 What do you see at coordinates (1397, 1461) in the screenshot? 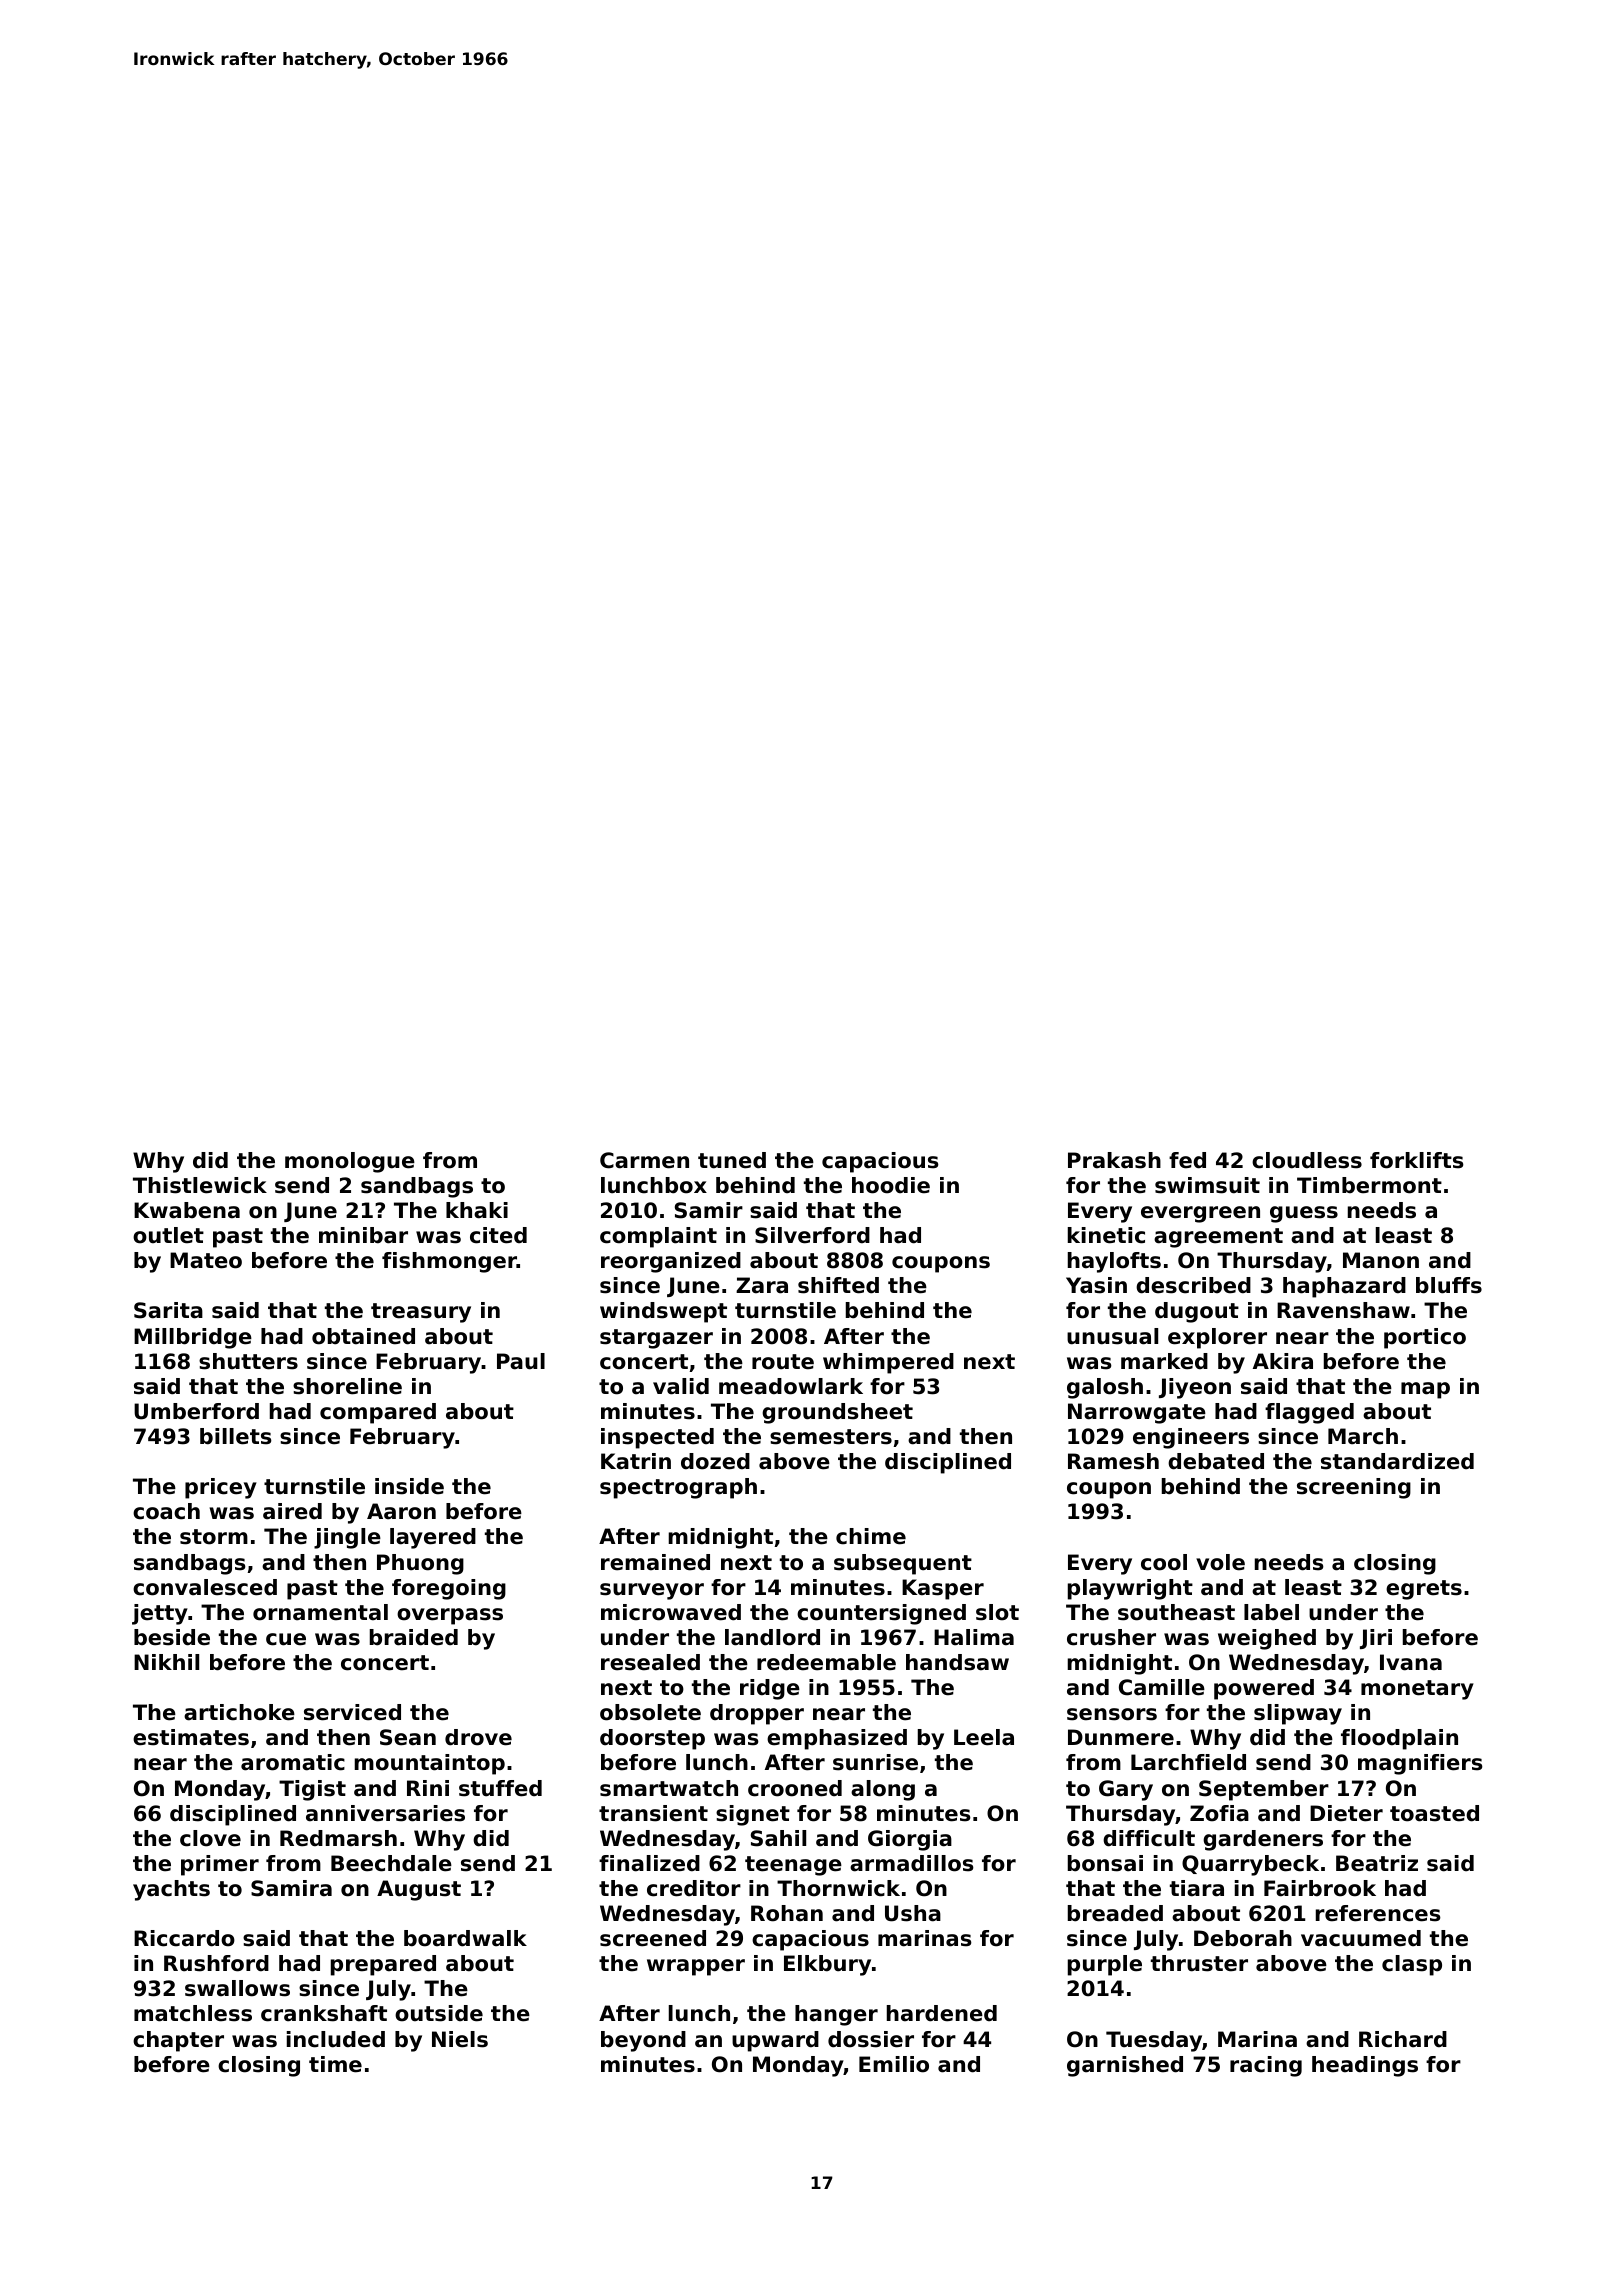
I see `standardized` at bounding box center [1397, 1461].
